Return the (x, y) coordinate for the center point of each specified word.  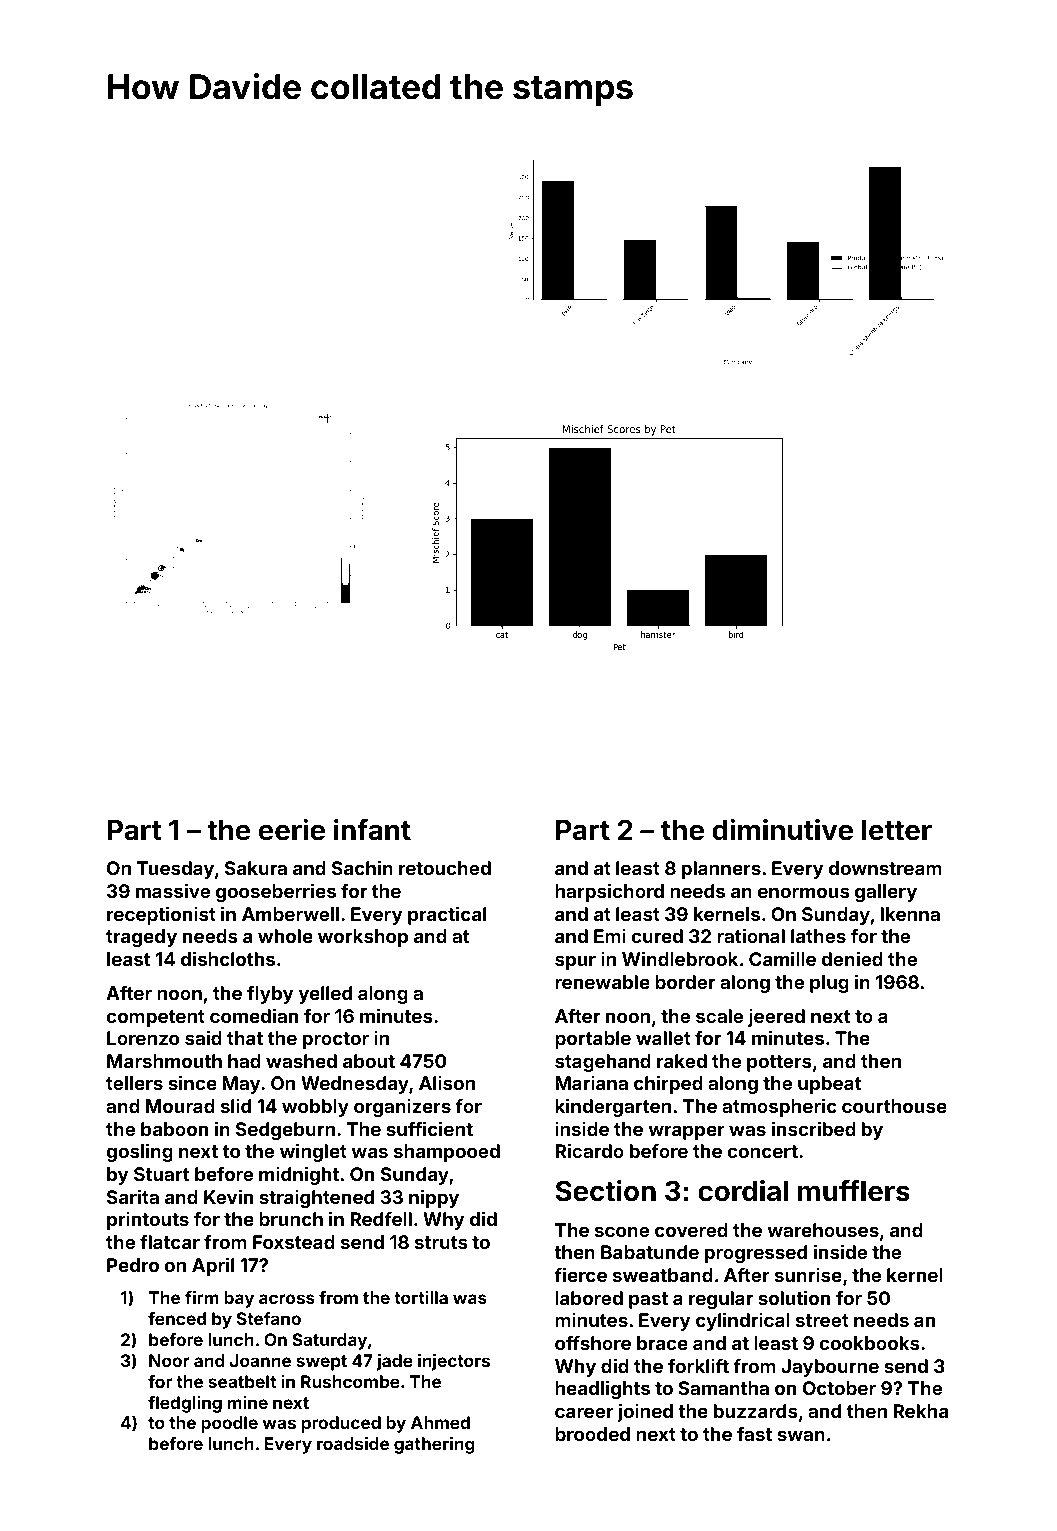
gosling (139, 1152)
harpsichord (609, 892)
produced (341, 1424)
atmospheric (779, 1107)
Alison (447, 1082)
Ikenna (910, 914)
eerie (292, 830)
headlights (602, 1389)
